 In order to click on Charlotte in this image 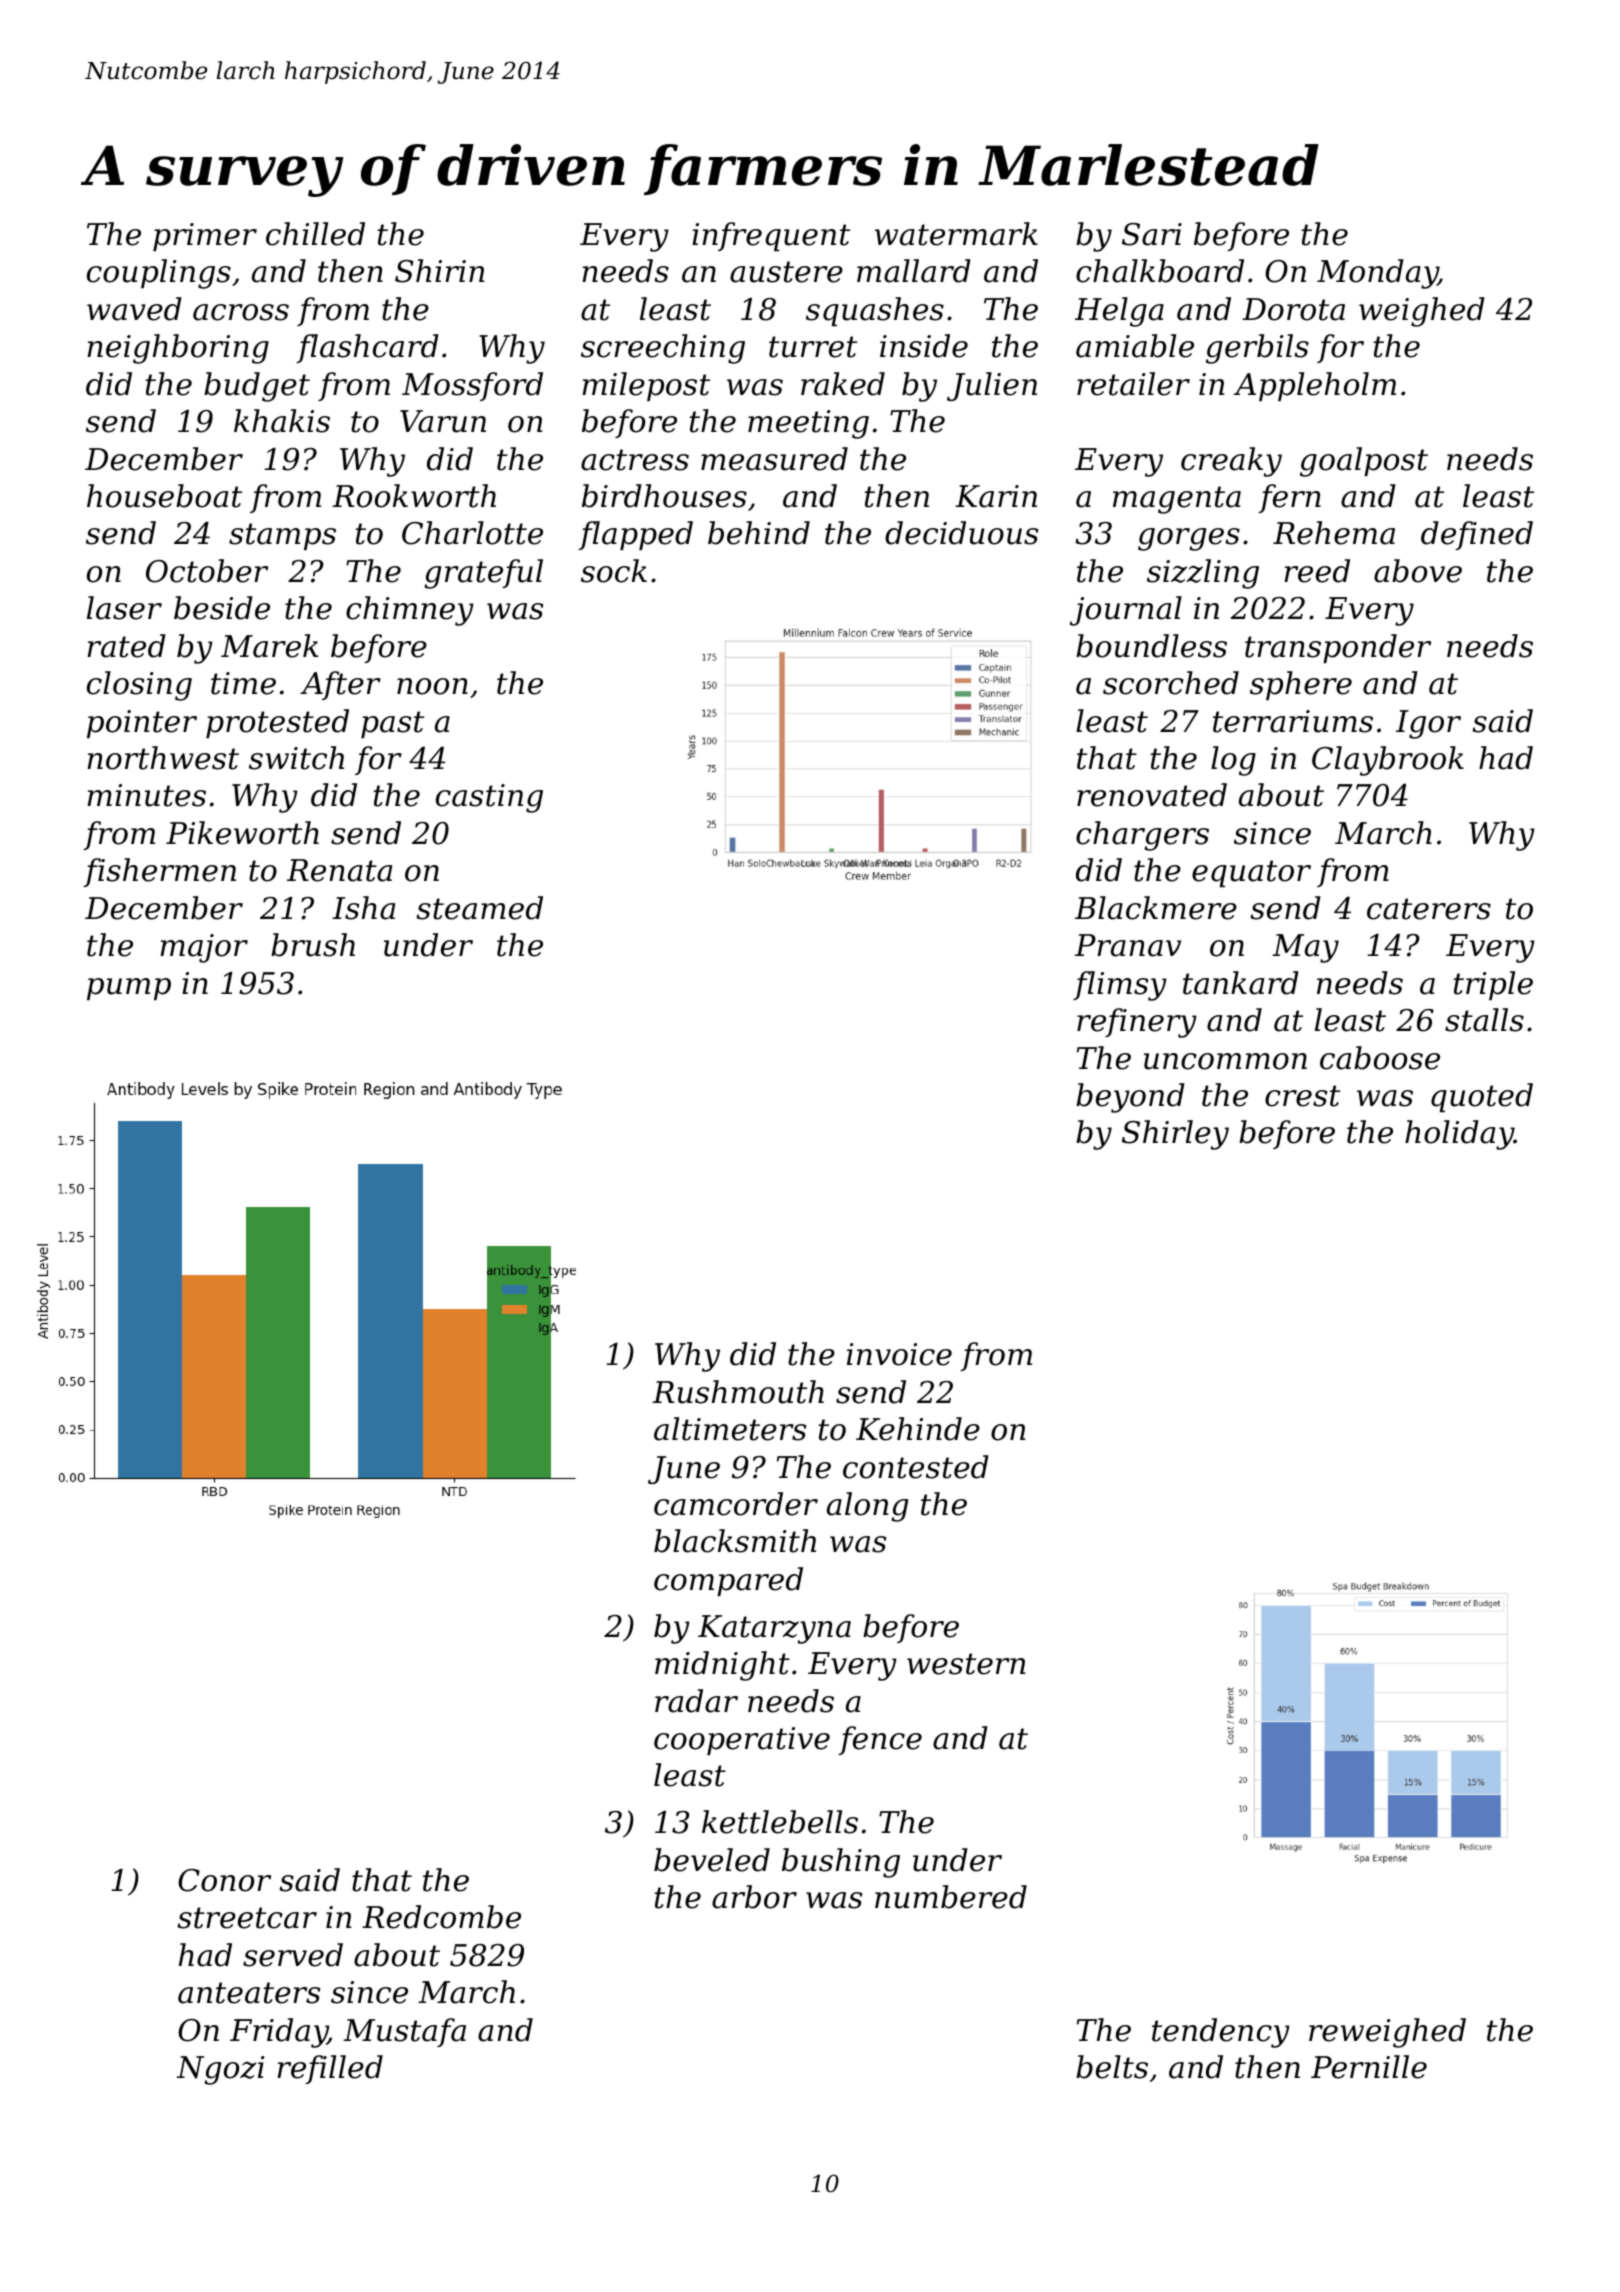, I will do `click(472, 533)`.
